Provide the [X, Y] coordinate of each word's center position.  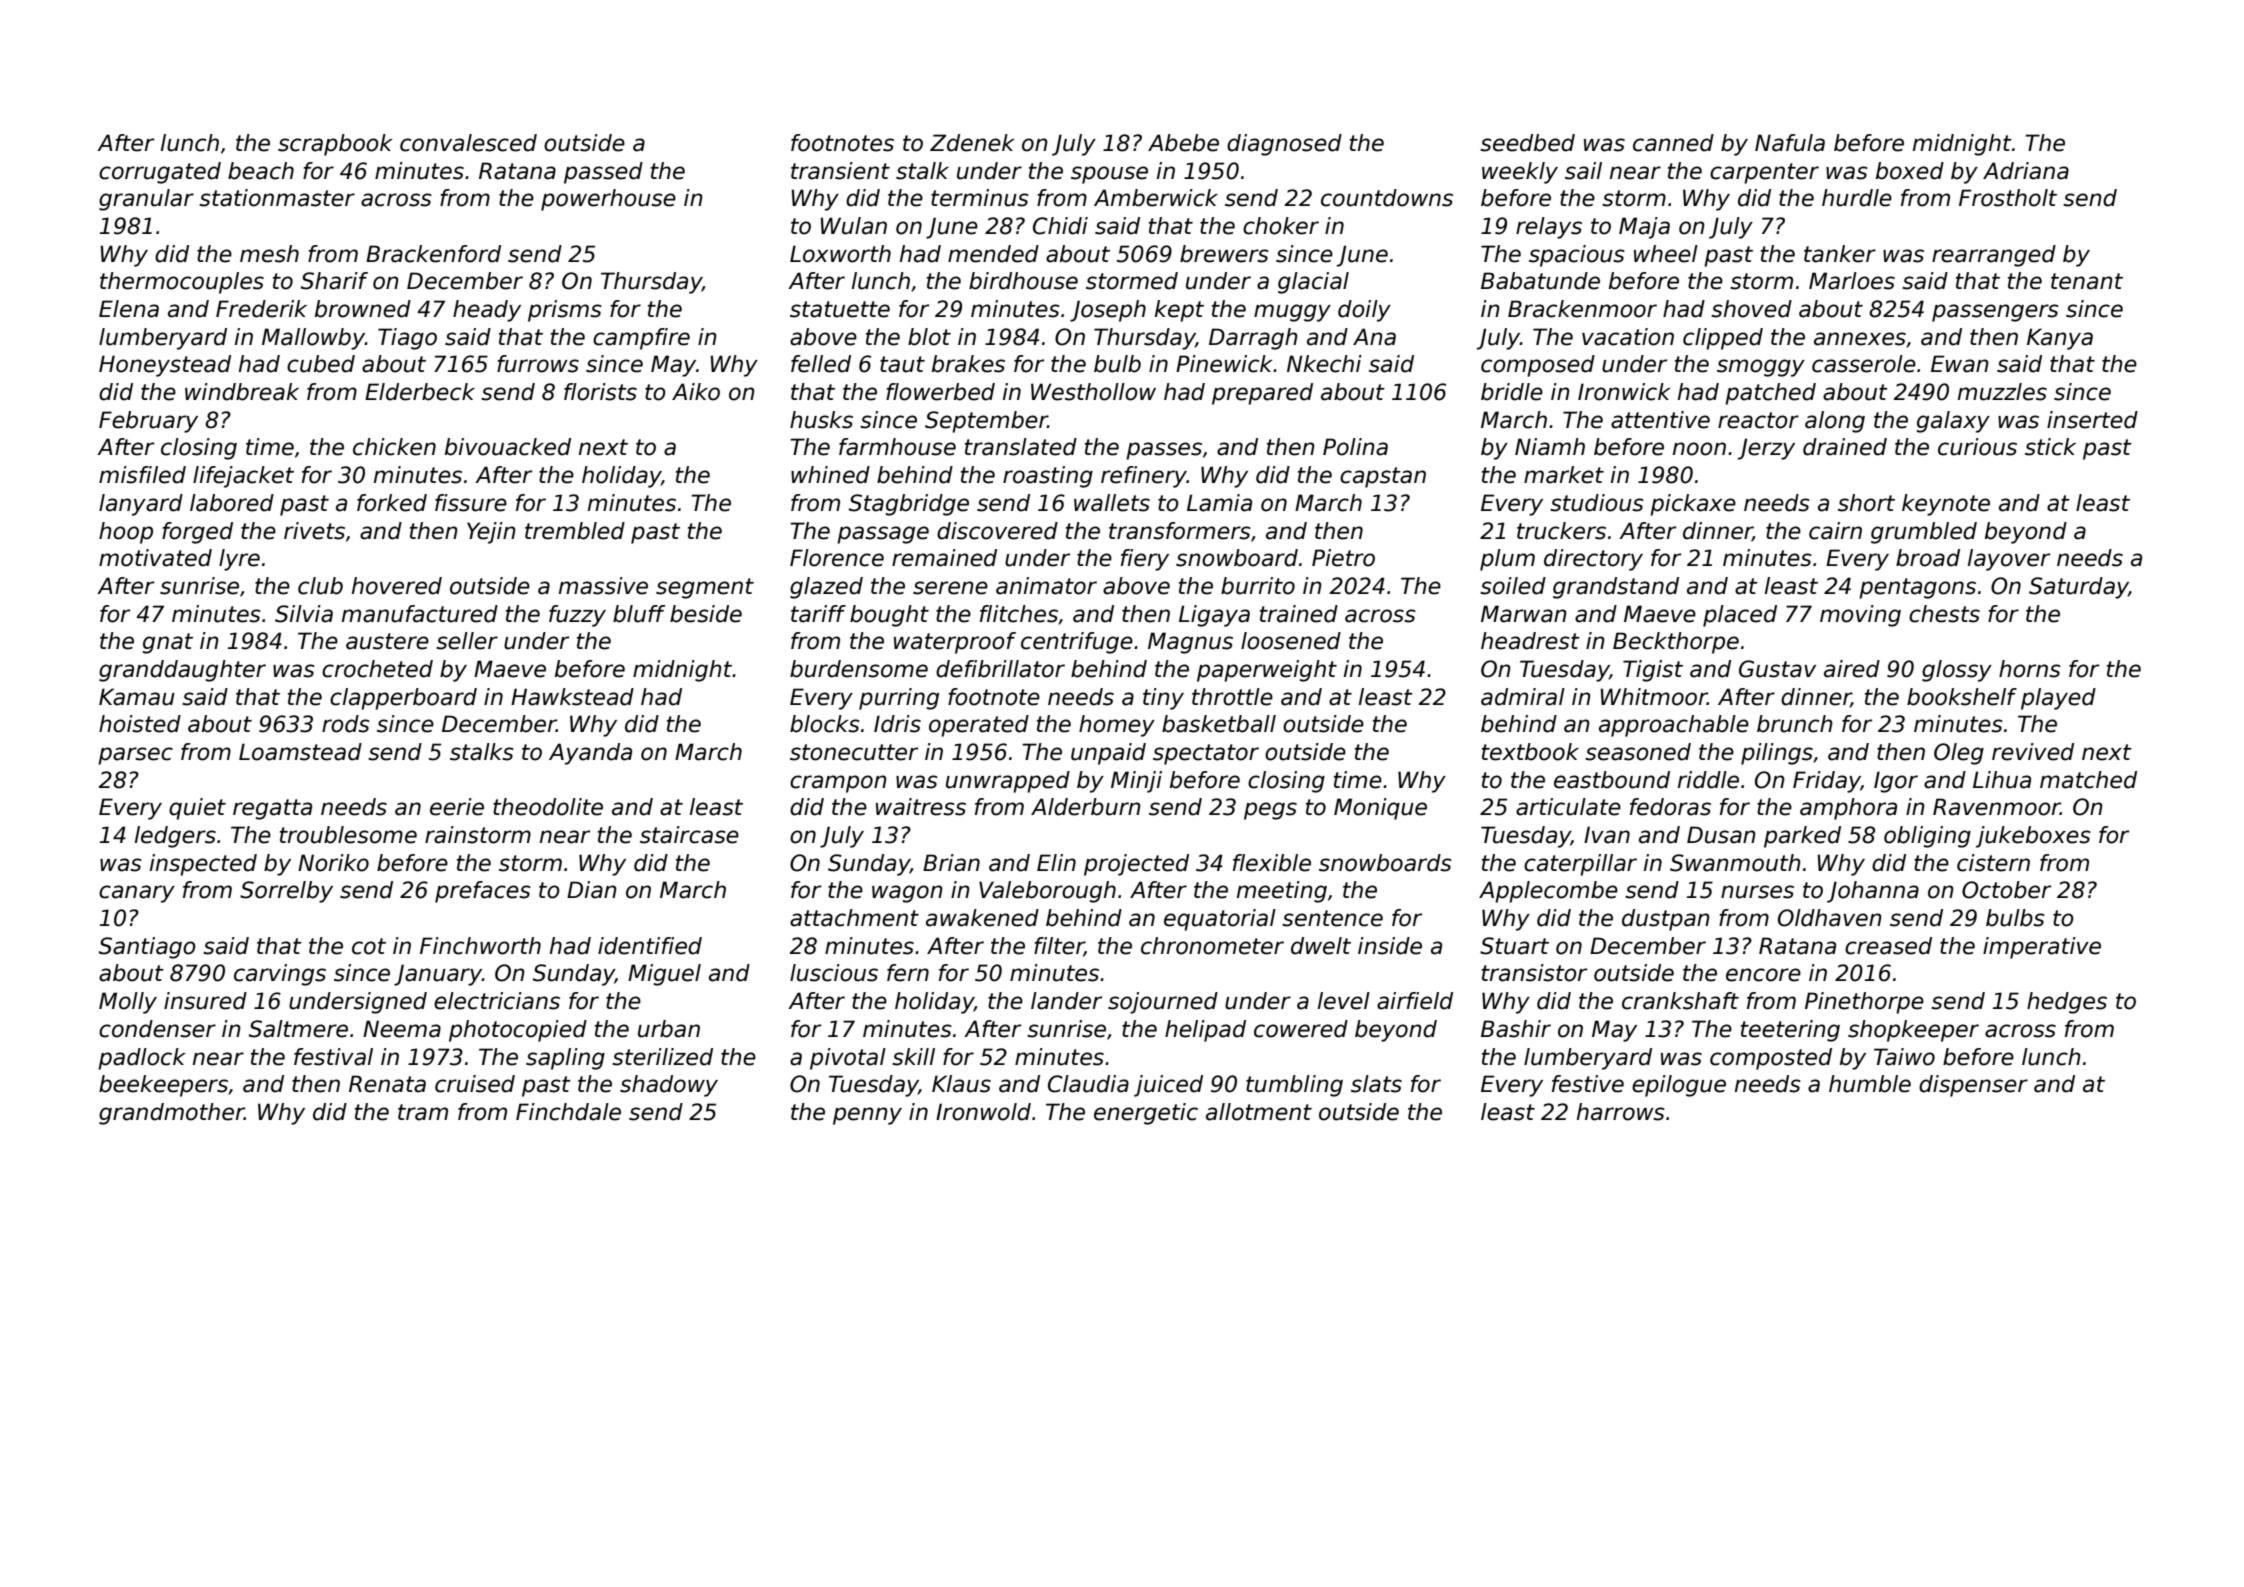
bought [889, 616]
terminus [980, 198]
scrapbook [335, 145]
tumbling [1294, 1086]
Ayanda [590, 754]
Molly [128, 1003]
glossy [1957, 671]
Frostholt [2008, 198]
